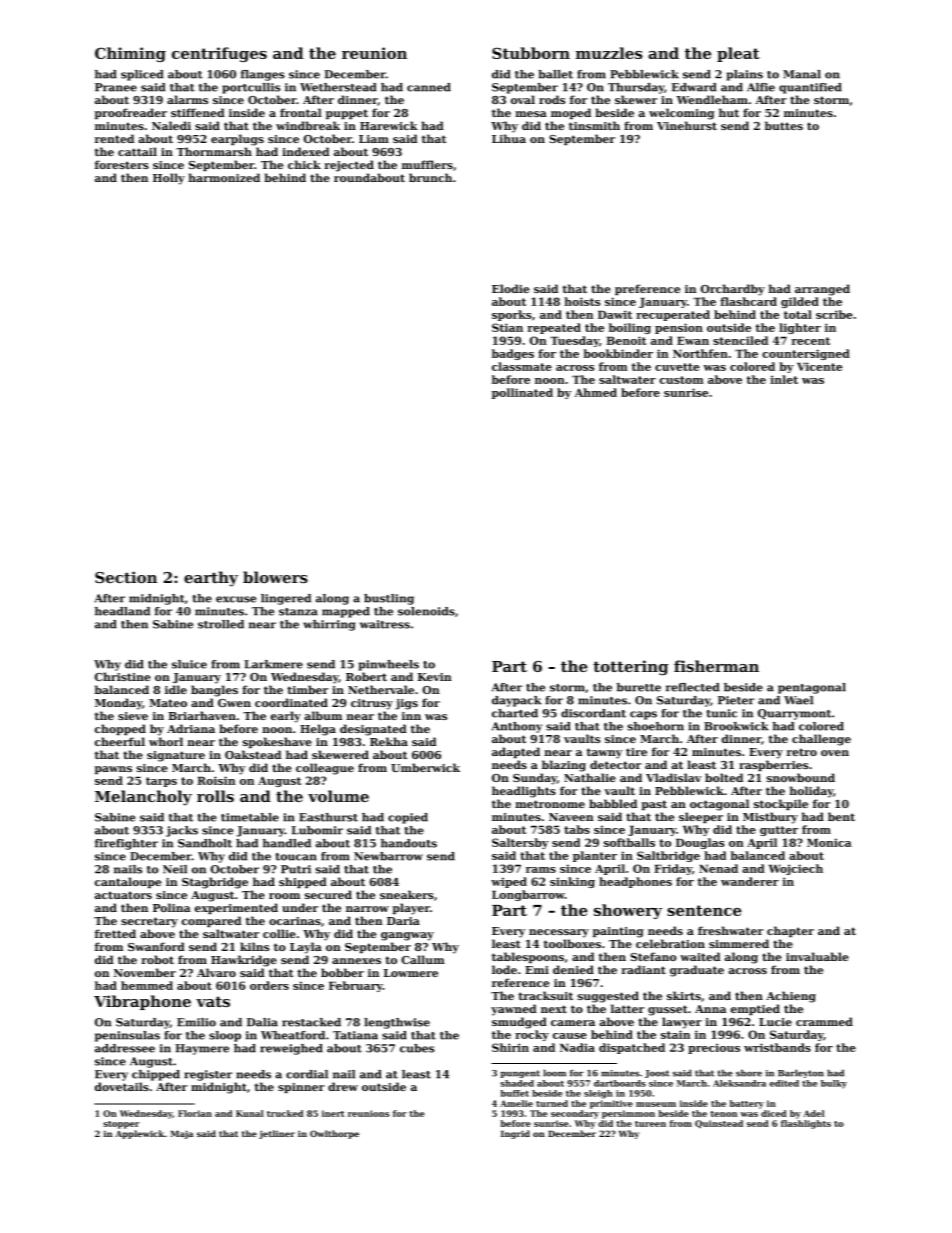 This document has width=952, height=1233. What do you see at coordinates (311, 1022) in the document?
I see `restacked` at bounding box center [311, 1022].
